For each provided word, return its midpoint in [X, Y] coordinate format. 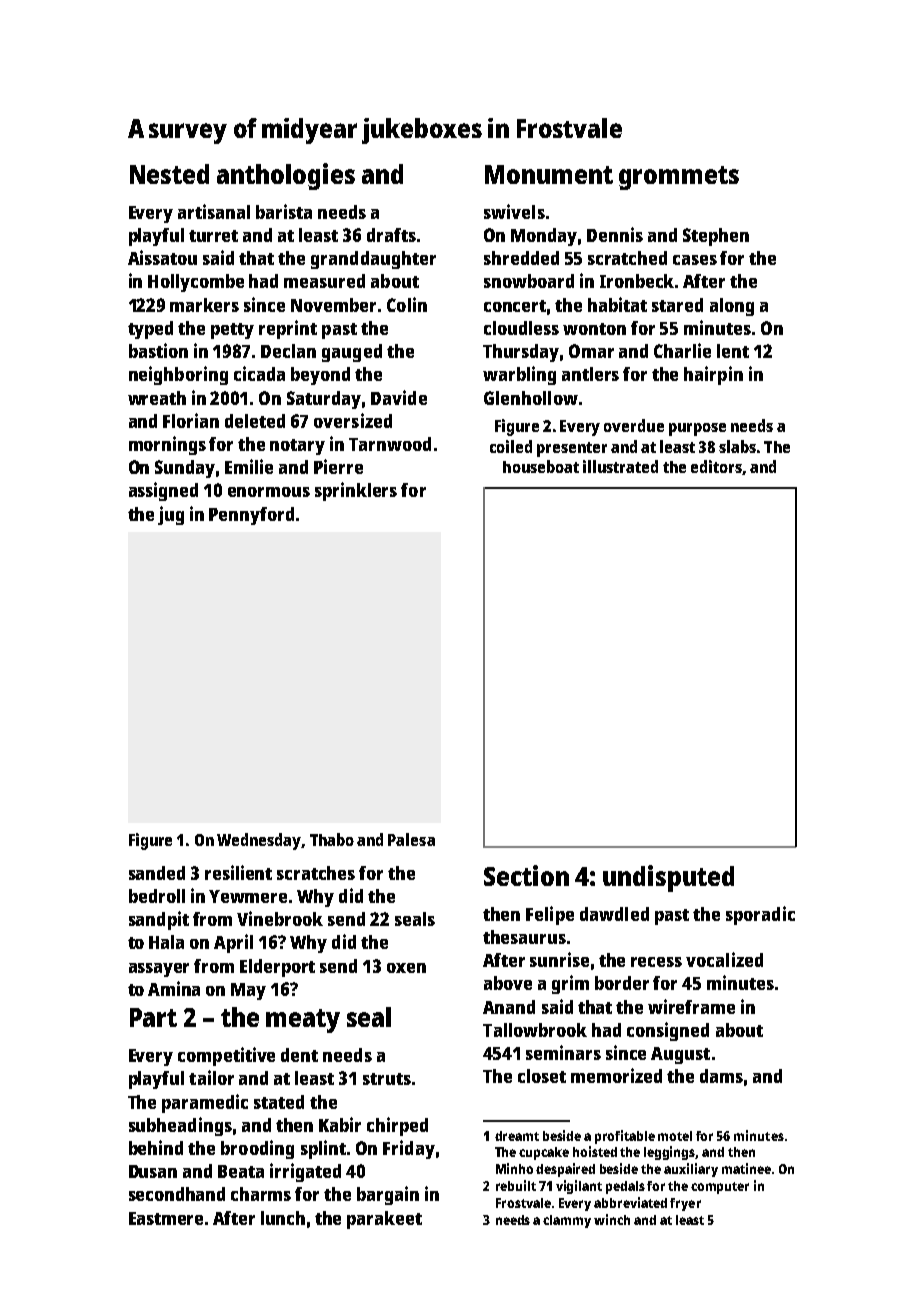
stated [279, 1102]
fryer [685, 1204]
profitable [625, 1137]
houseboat [541, 466]
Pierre [338, 466]
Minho [514, 1168]
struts [387, 1079]
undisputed [668, 878]
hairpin [713, 375]
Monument [549, 174]
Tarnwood [390, 444]
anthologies [286, 176]
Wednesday [259, 841]
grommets [679, 178]
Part [153, 1017]
